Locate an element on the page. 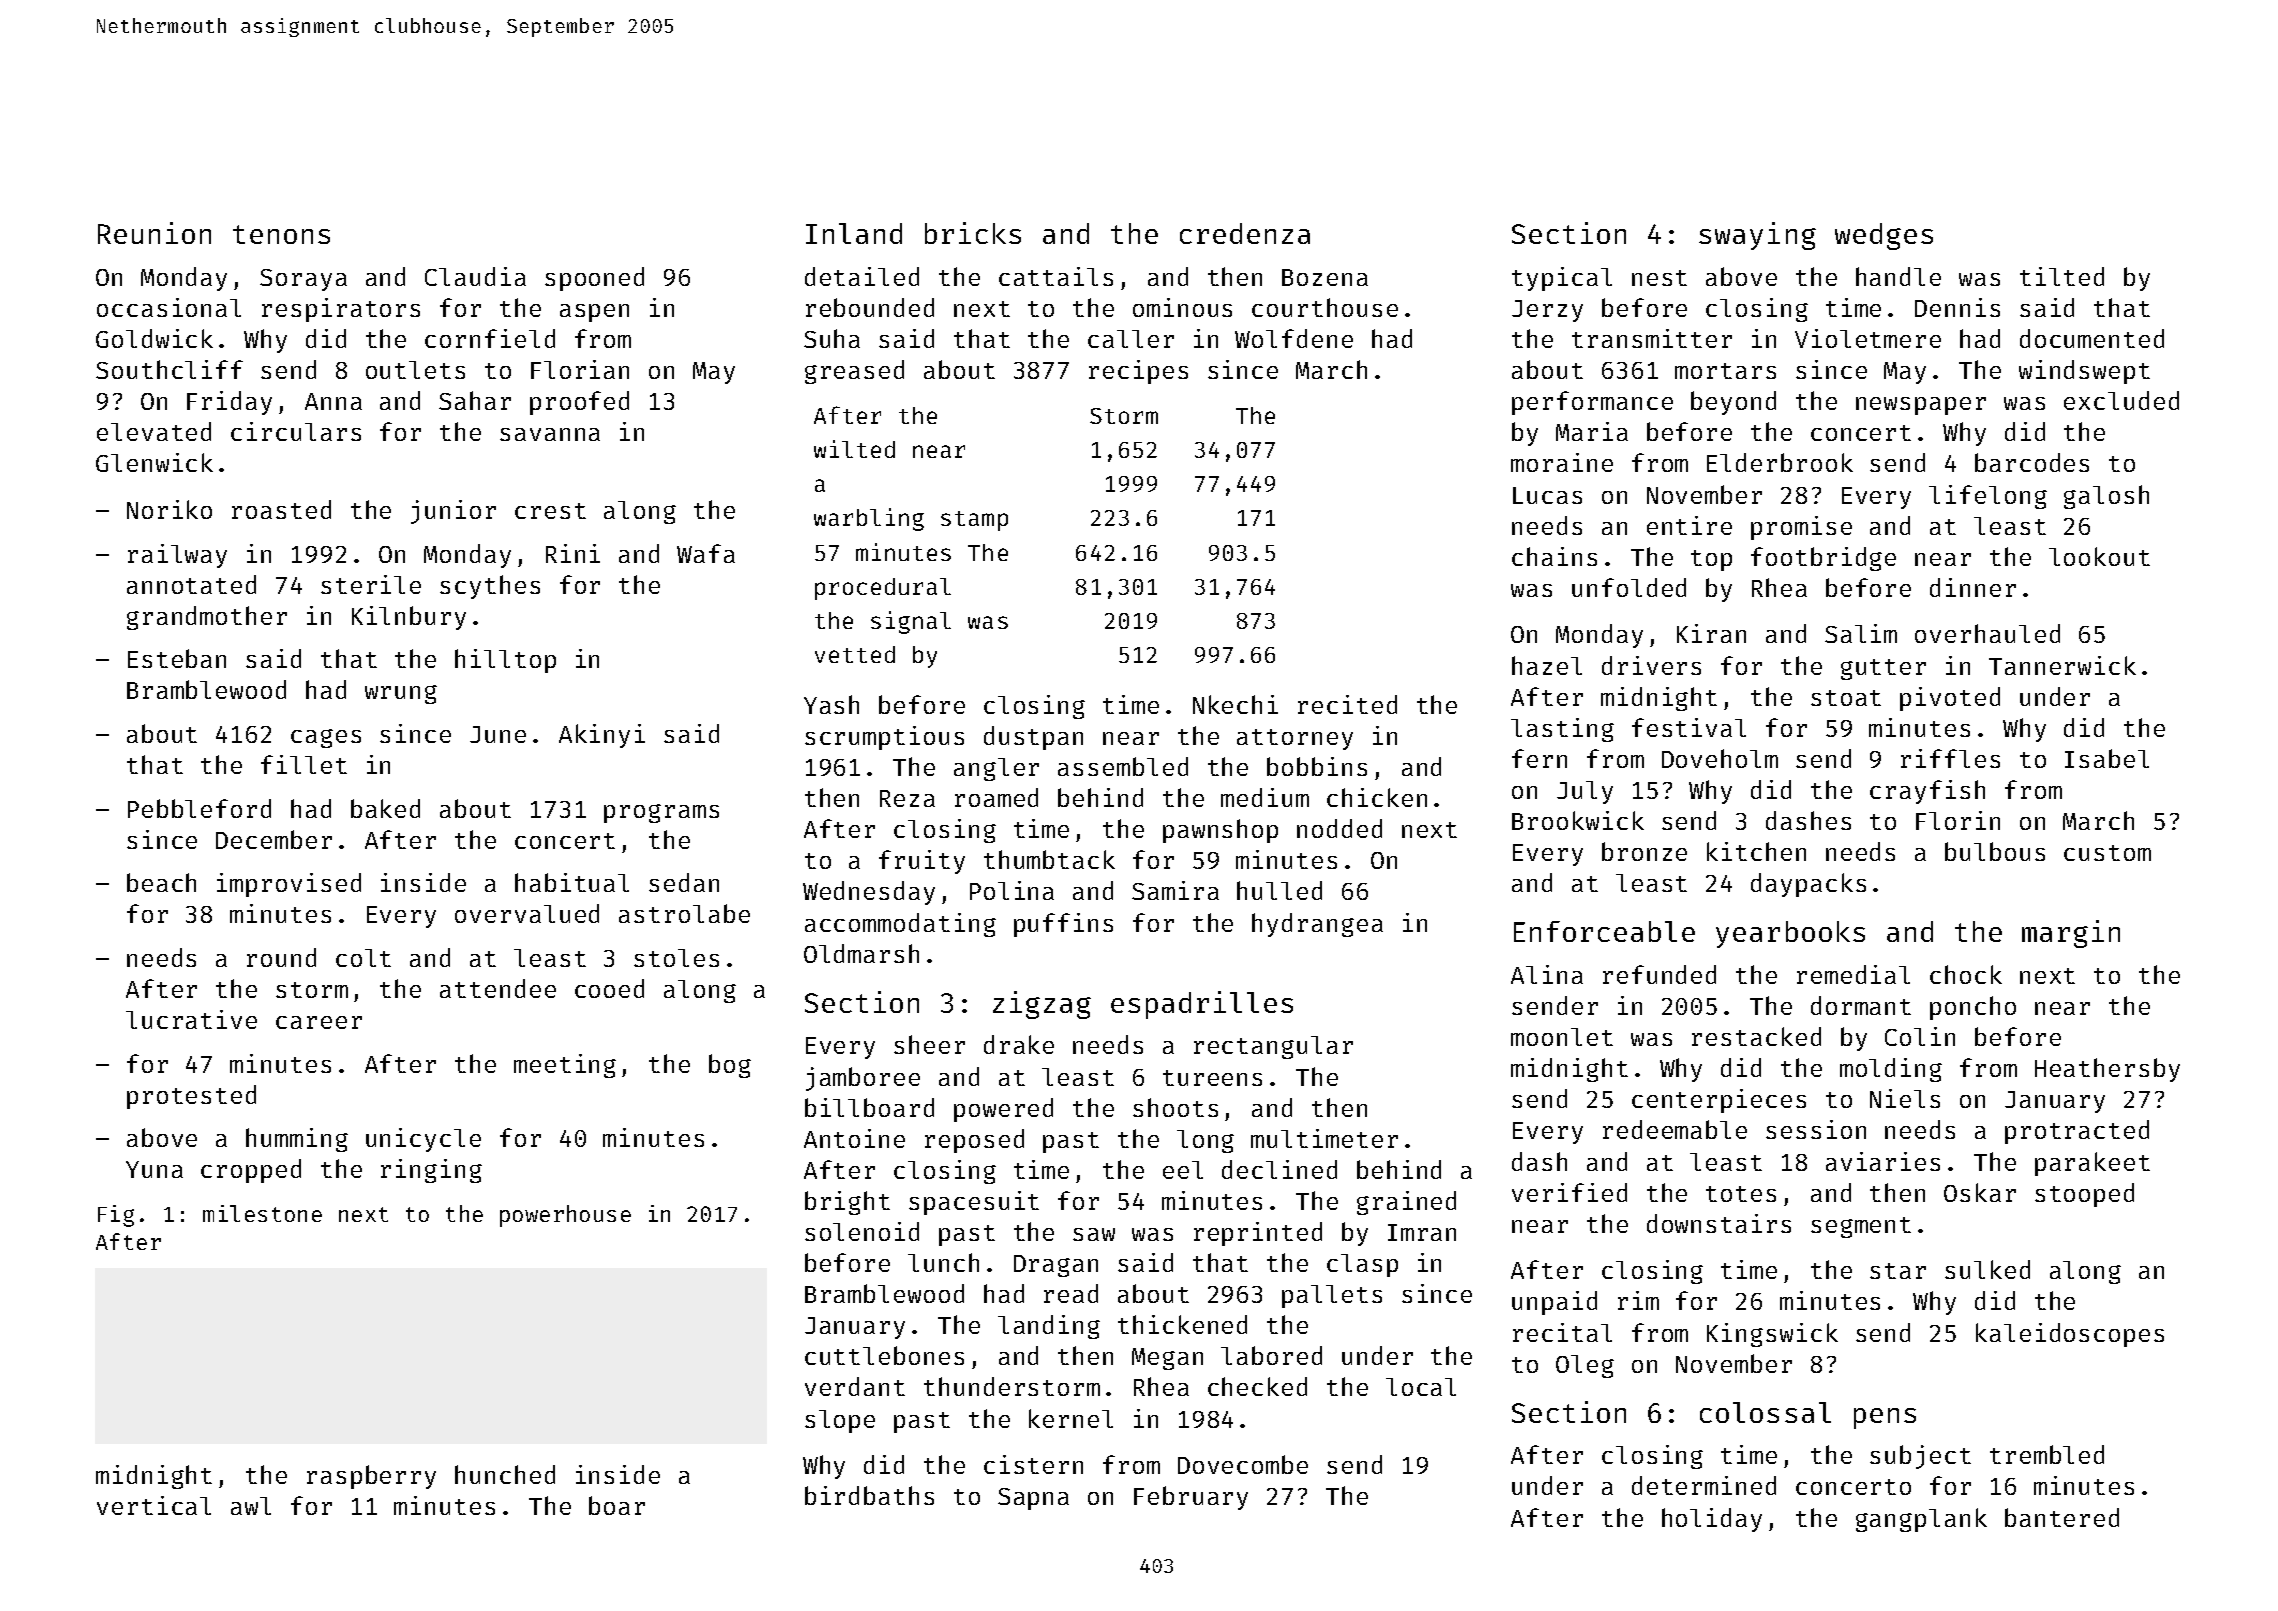  colt is located at coordinates (363, 958).
